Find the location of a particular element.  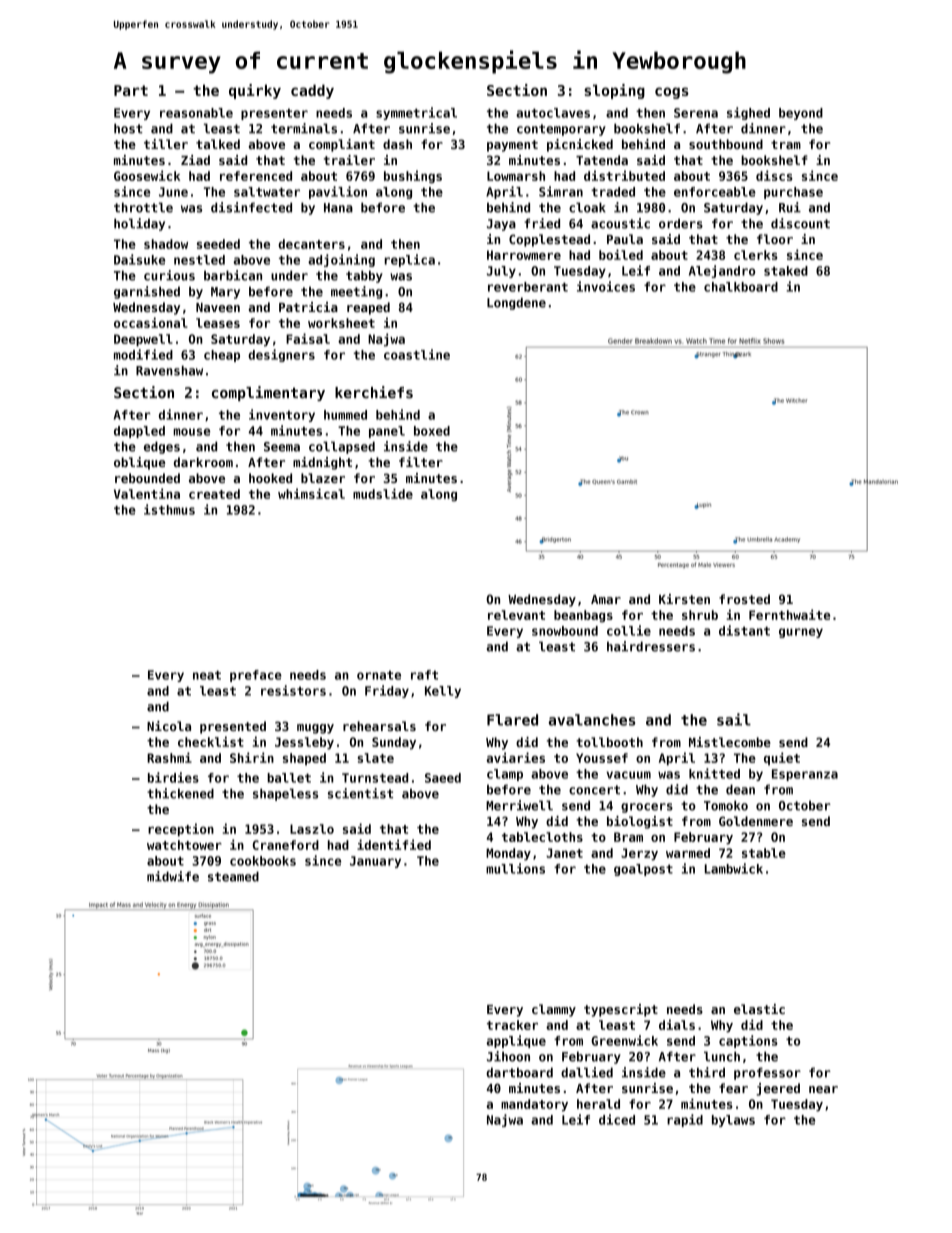

symmetrical is located at coordinates (416, 113).
